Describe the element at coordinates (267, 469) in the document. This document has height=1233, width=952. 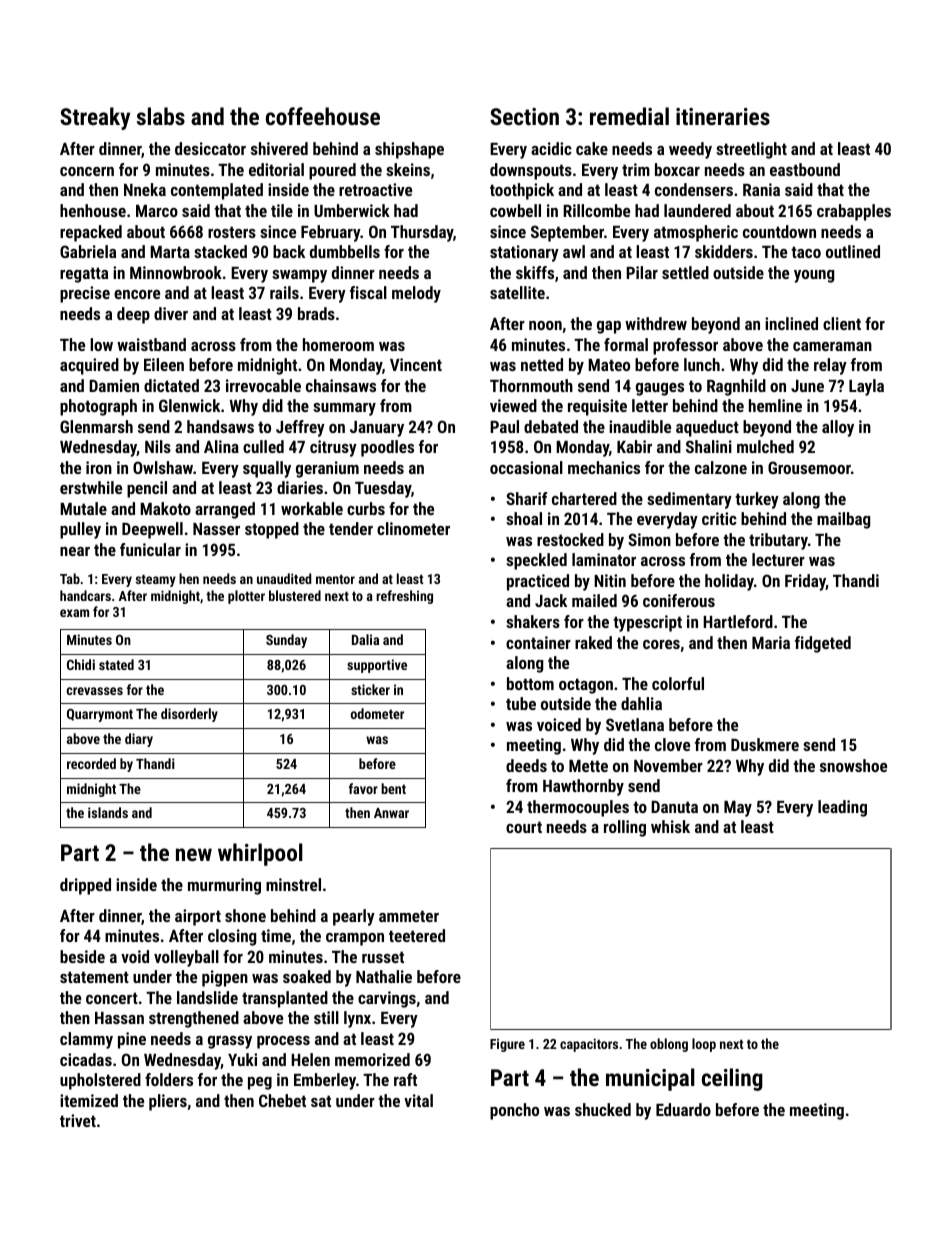
I see `squally` at that location.
